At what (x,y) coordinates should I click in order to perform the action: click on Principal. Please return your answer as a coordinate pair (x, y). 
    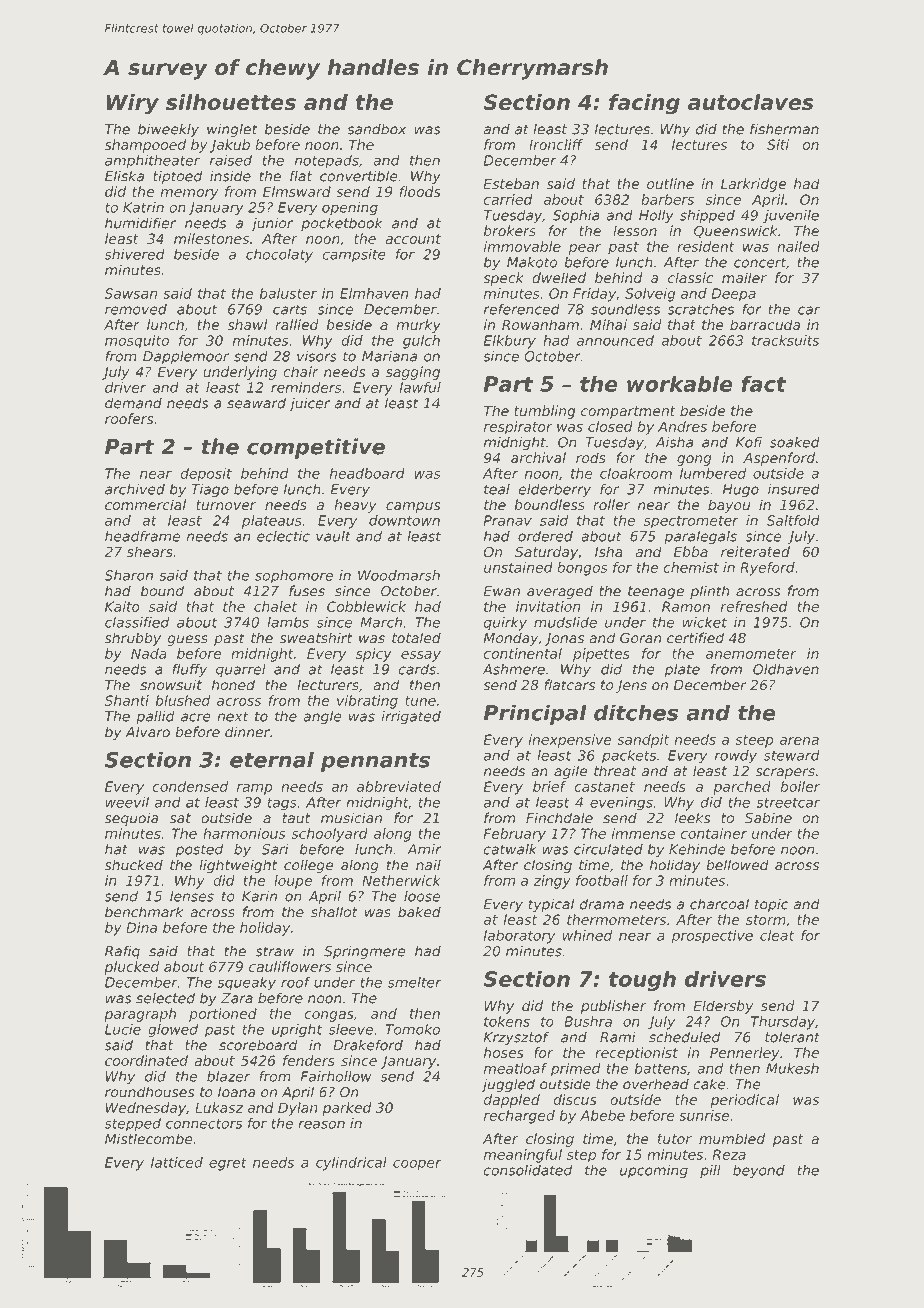
    Looking at the image, I should click on (535, 714).
